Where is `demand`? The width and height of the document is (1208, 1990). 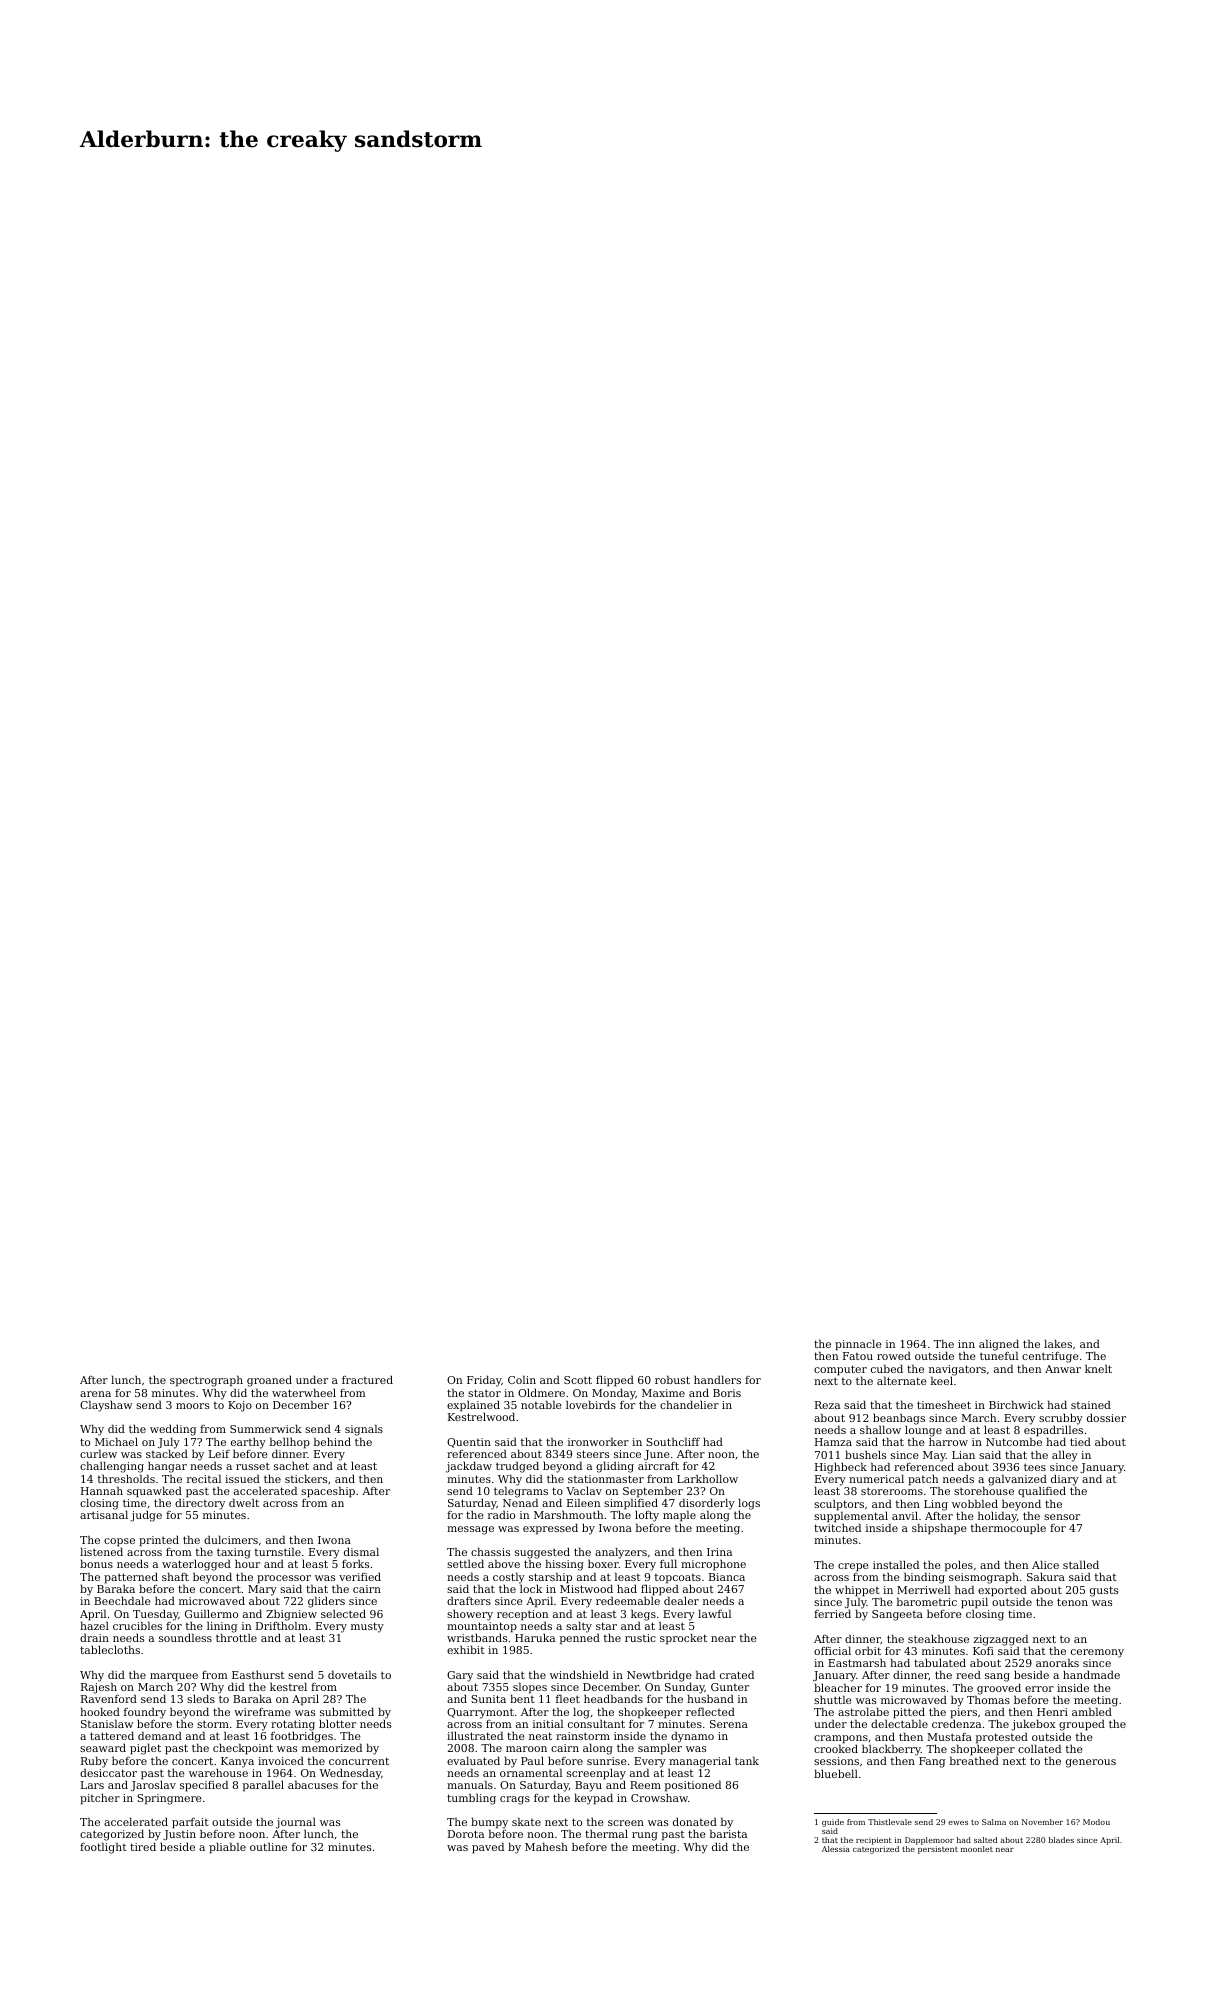 demand is located at coordinates (160, 1735).
